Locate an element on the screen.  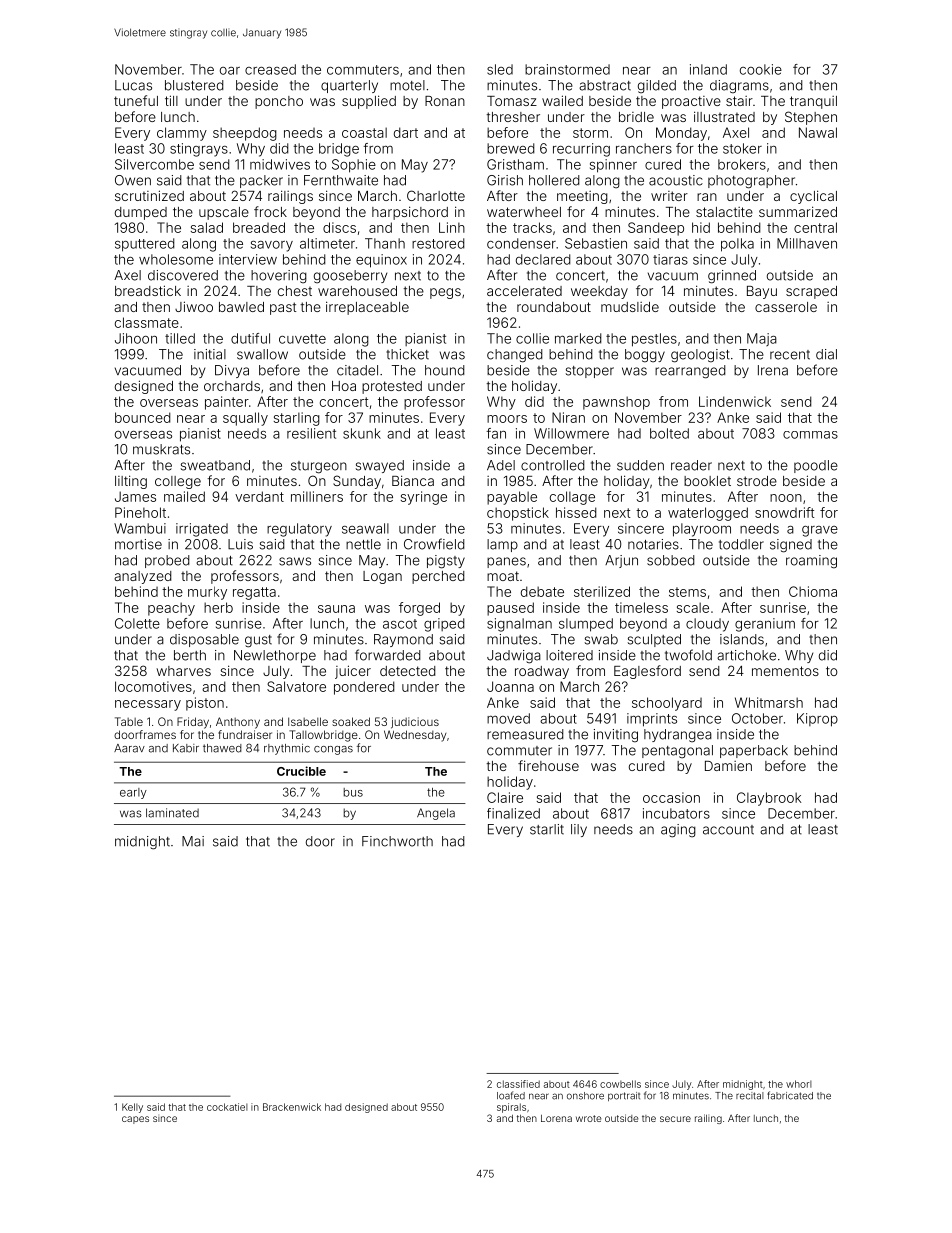
summarized is located at coordinates (798, 211).
